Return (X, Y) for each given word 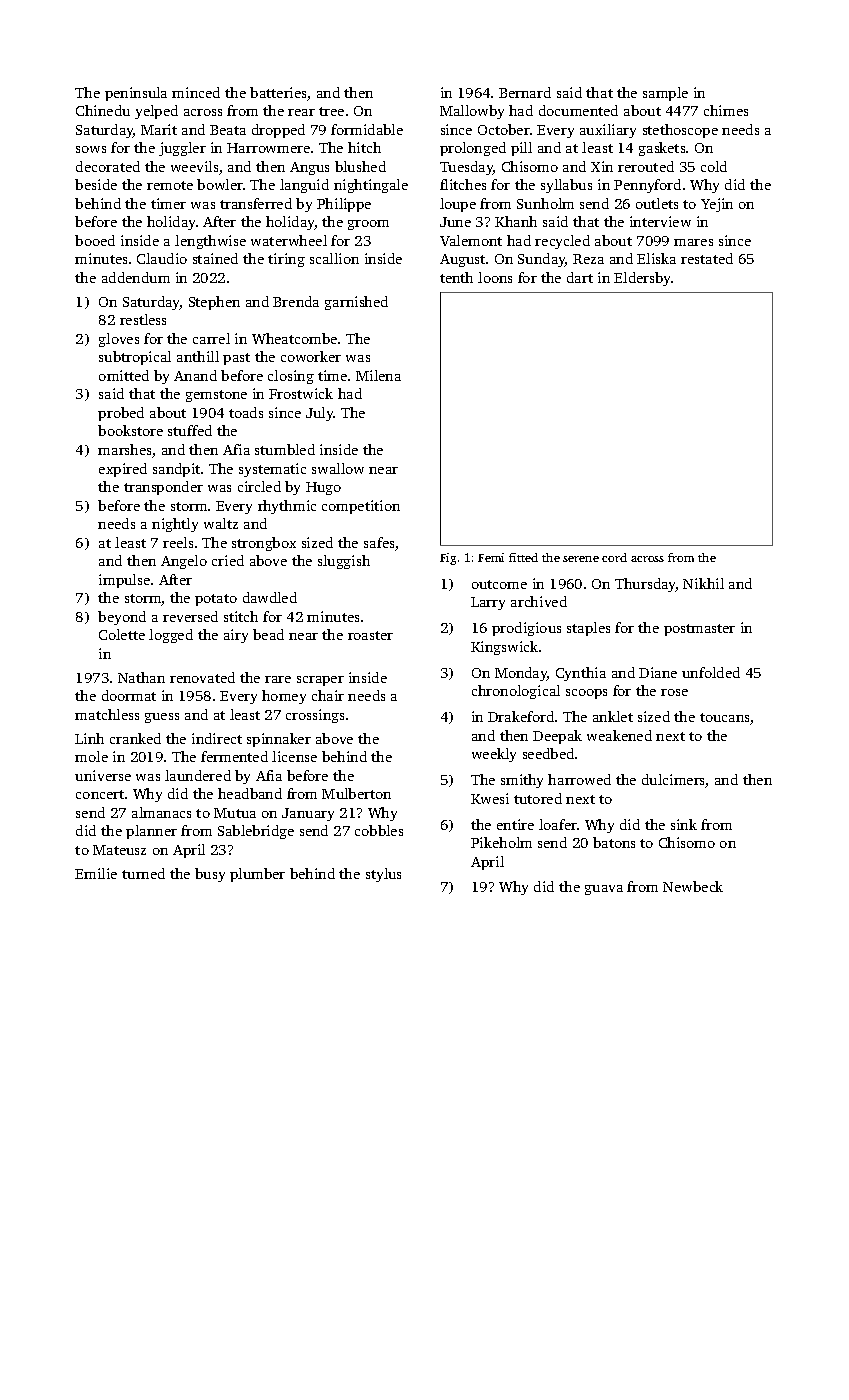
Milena (378, 375)
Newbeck (693, 886)
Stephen (214, 303)
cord (614, 557)
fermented (234, 756)
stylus (383, 875)
